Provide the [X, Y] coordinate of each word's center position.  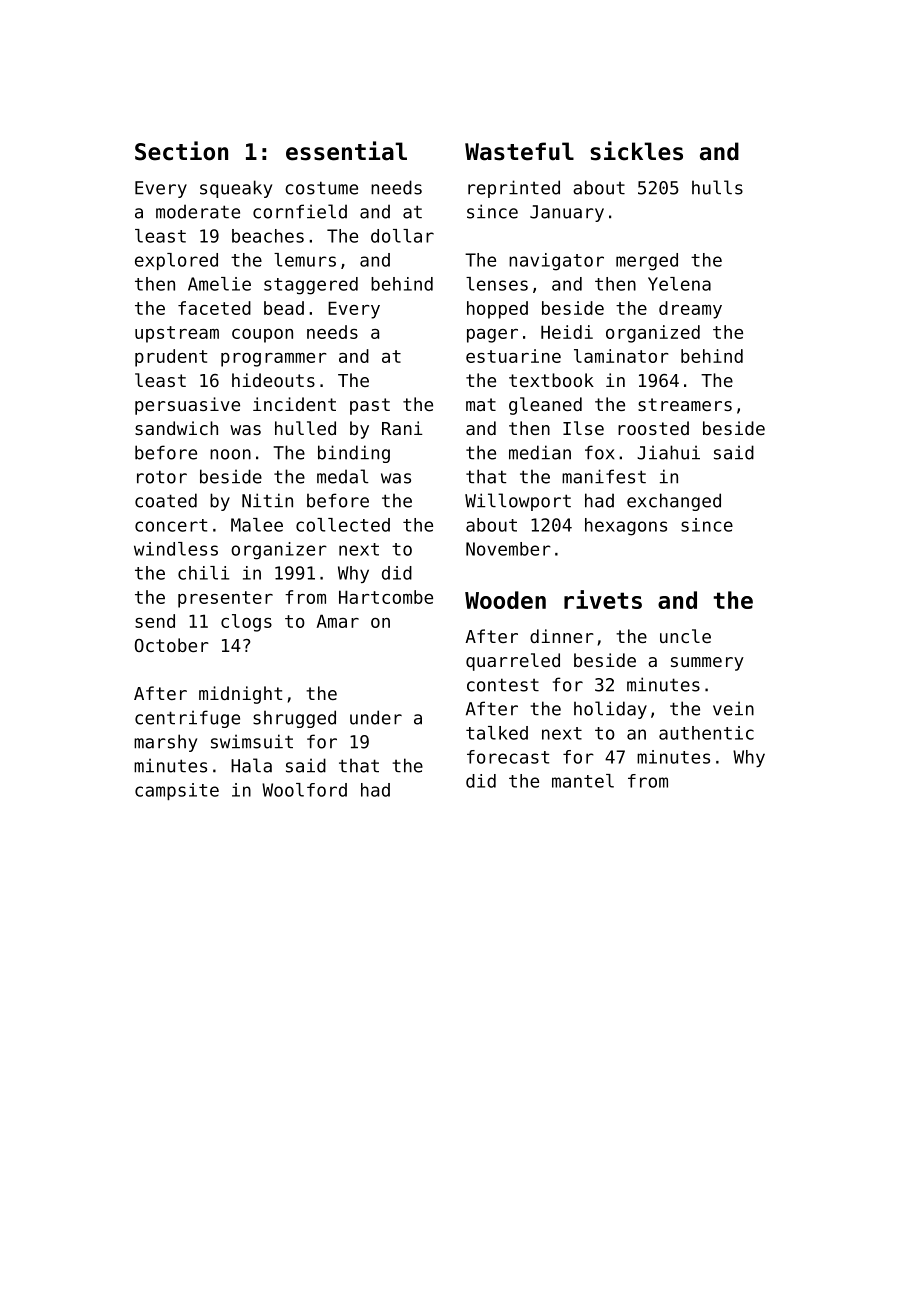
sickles [636, 151]
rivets [603, 599]
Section [181, 151]
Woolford [304, 790]
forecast [508, 757]
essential [346, 151]
